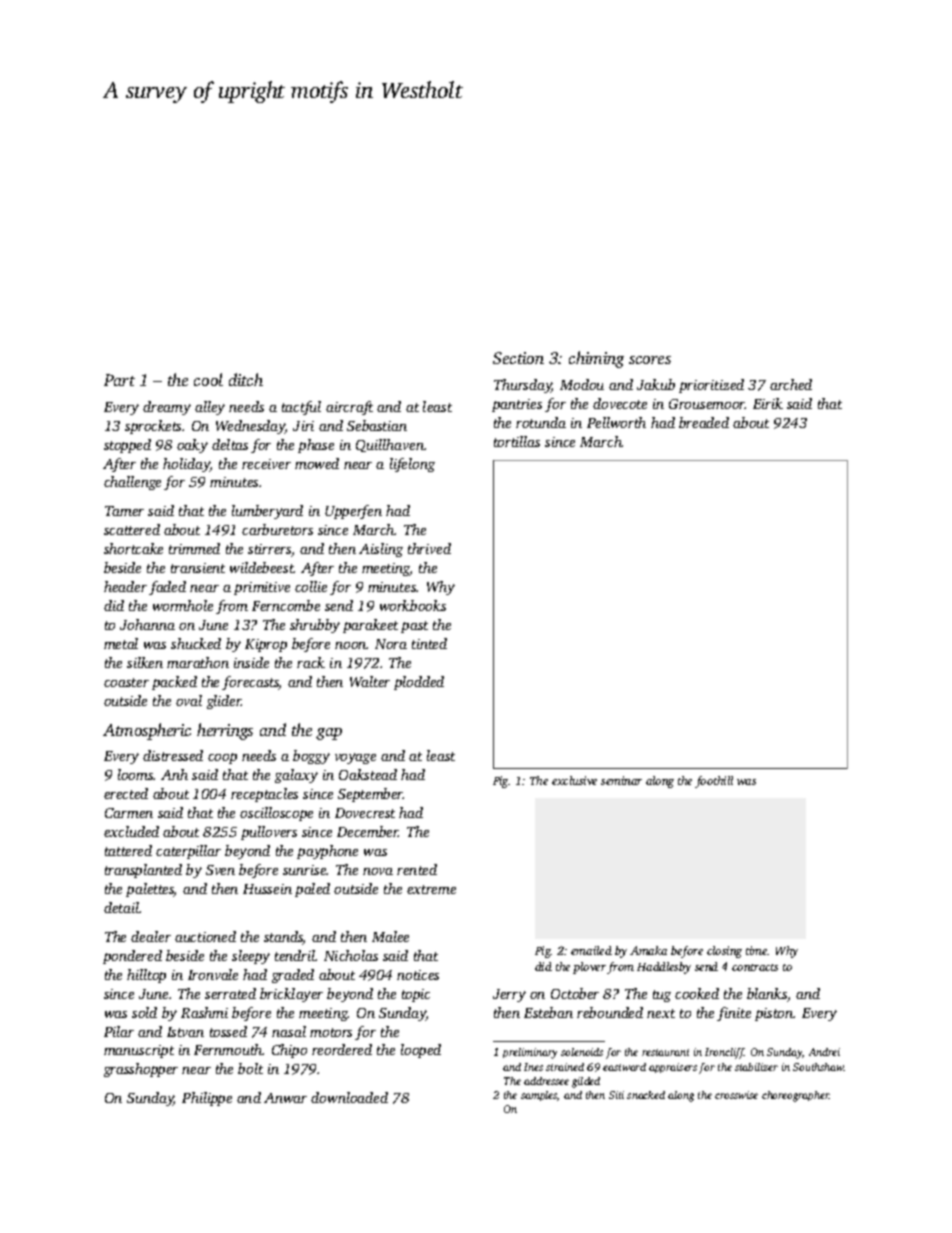 The image size is (952, 1233). I want to click on galaxy, so click(296, 776).
